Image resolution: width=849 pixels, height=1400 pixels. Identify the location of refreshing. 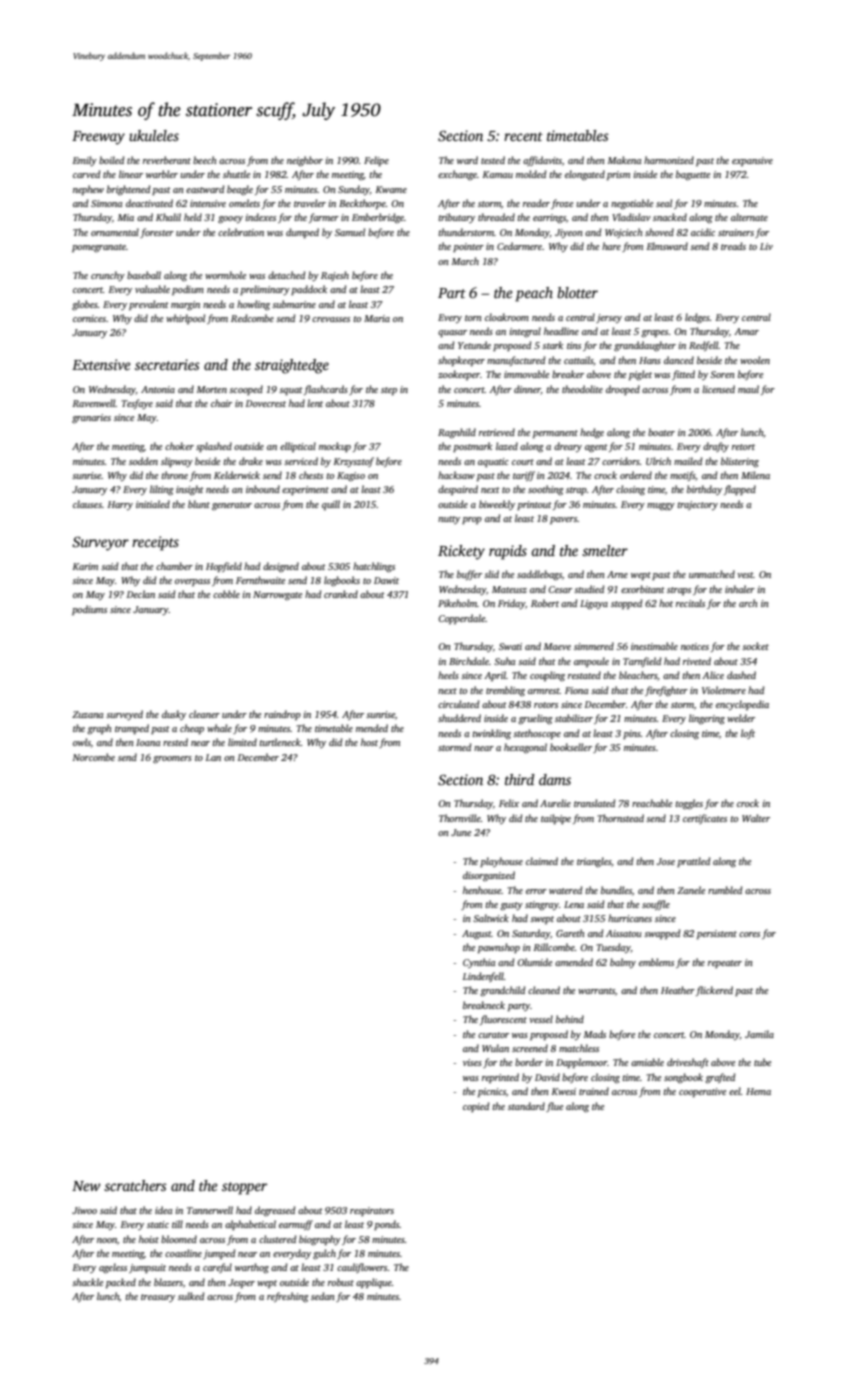
(288, 1297).
